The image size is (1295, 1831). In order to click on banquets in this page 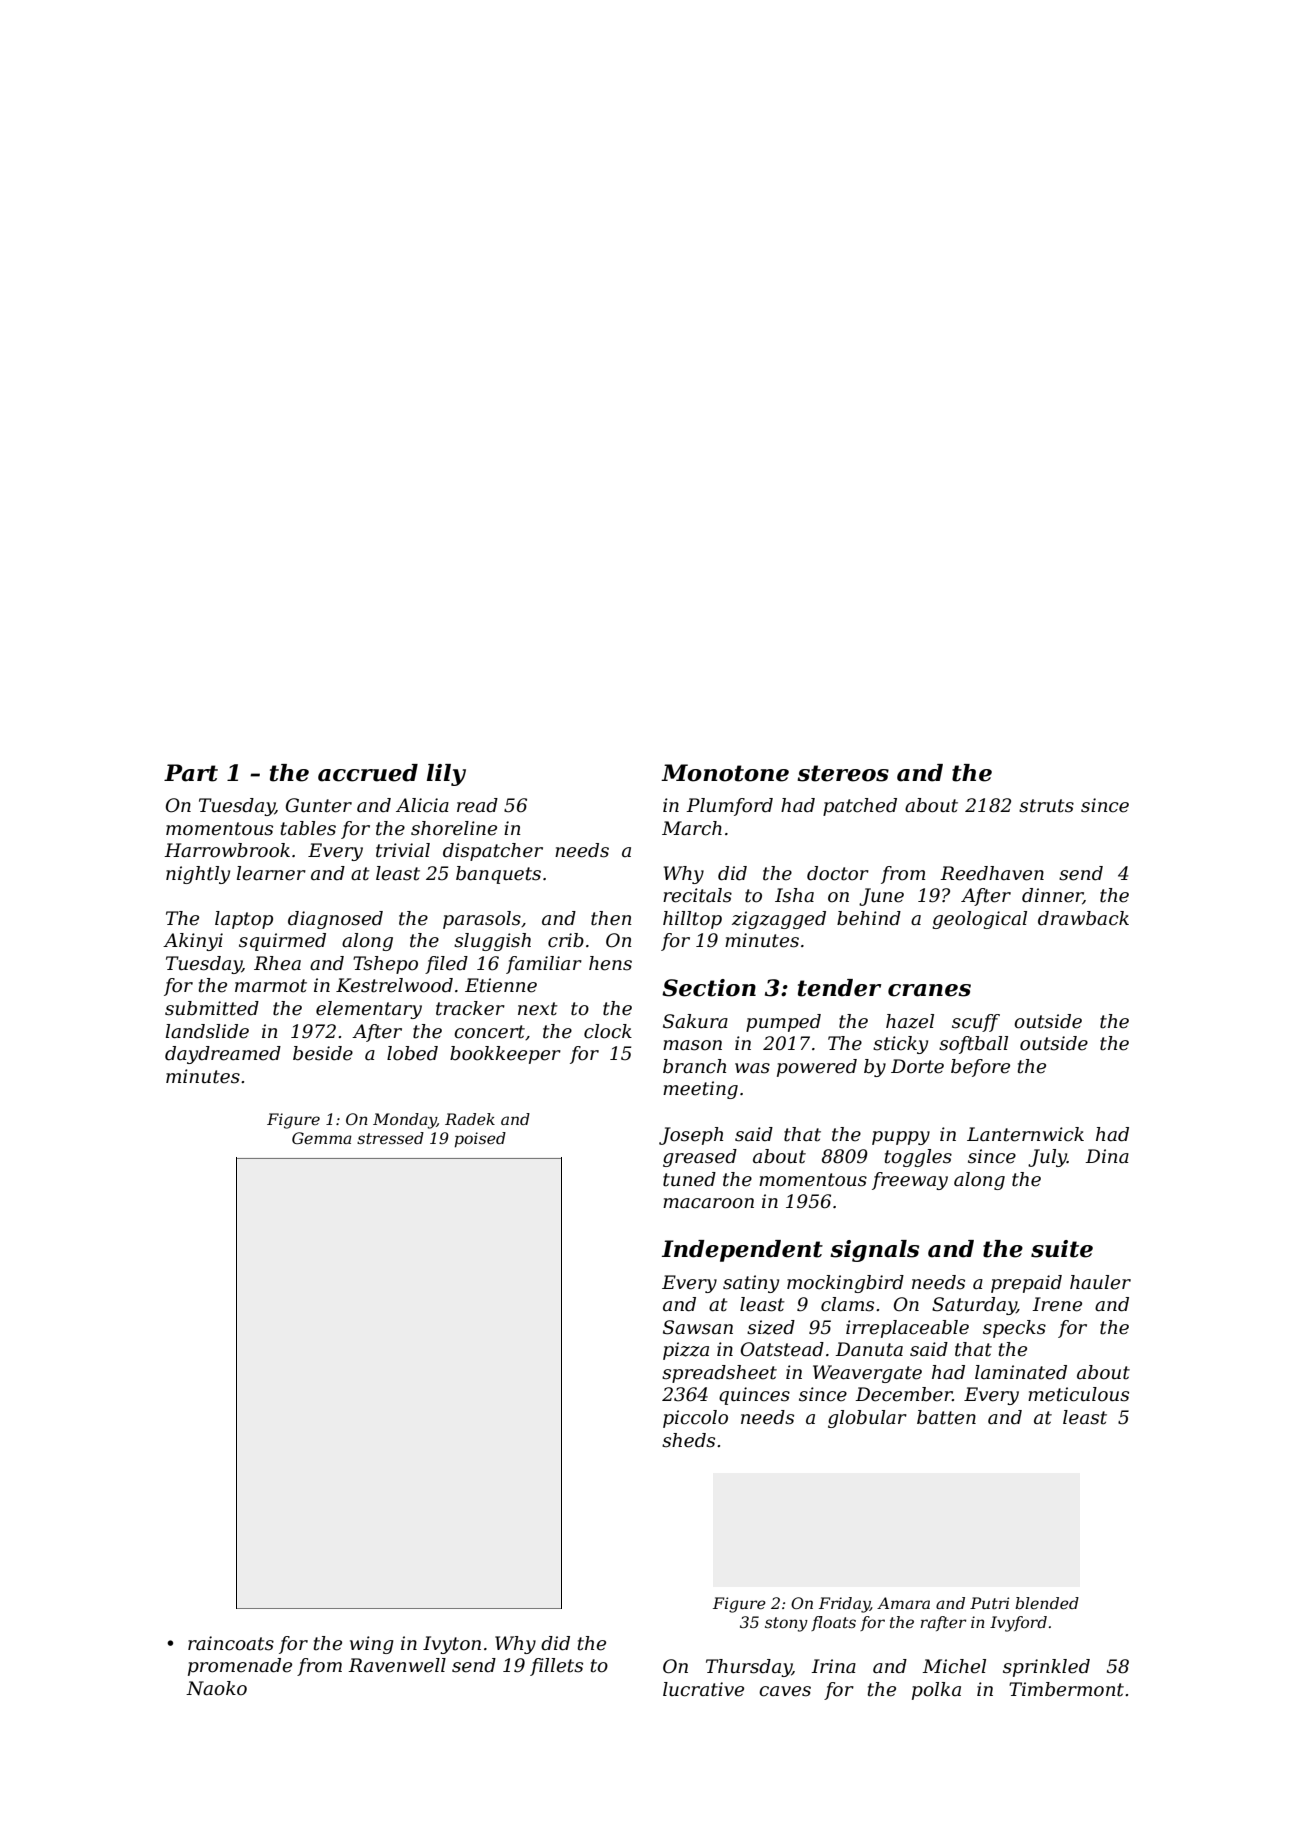, I will do `click(498, 875)`.
